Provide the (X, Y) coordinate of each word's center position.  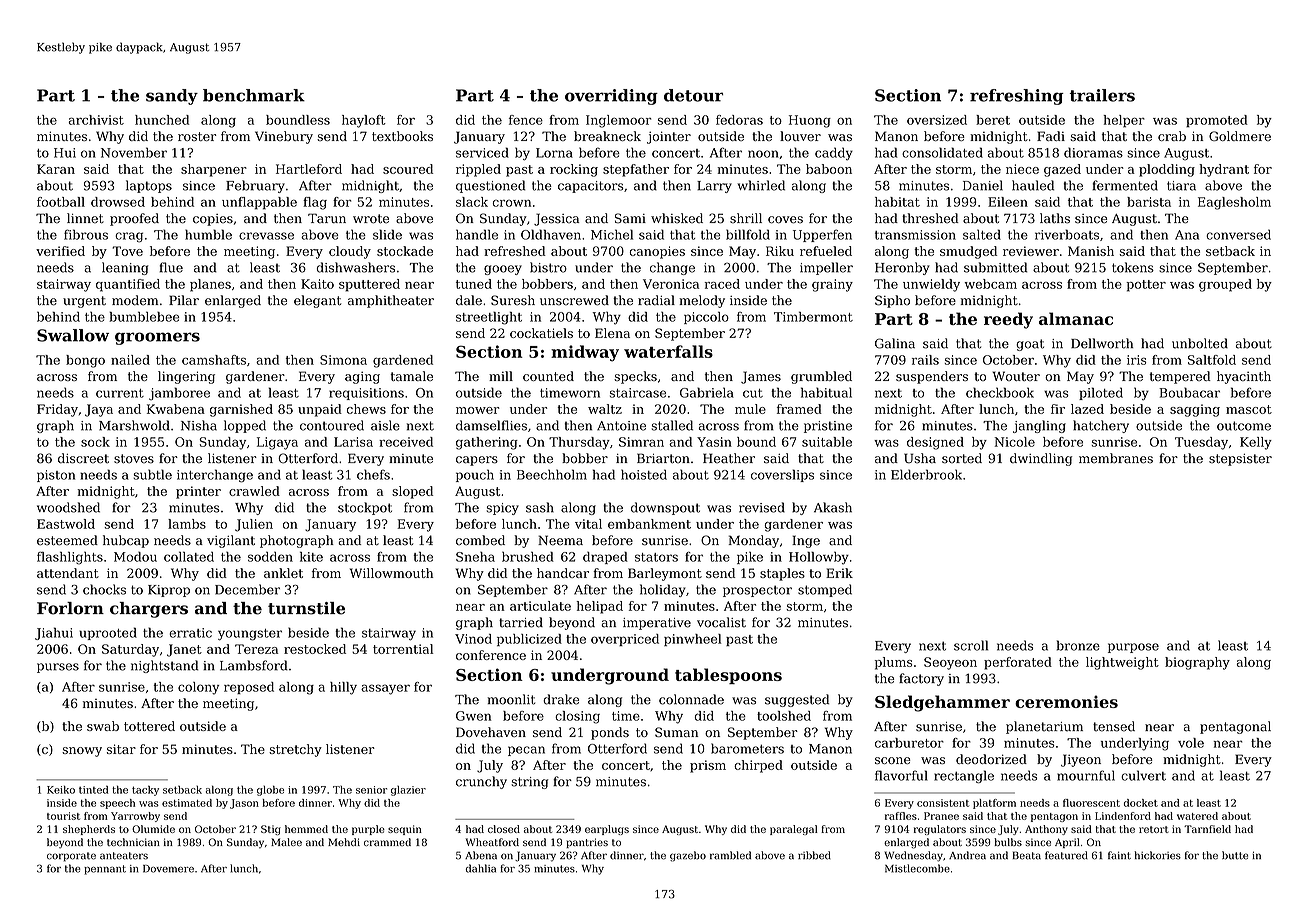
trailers (1102, 95)
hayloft (364, 121)
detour (693, 95)
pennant (105, 870)
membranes (1116, 458)
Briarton (663, 458)
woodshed (68, 507)
